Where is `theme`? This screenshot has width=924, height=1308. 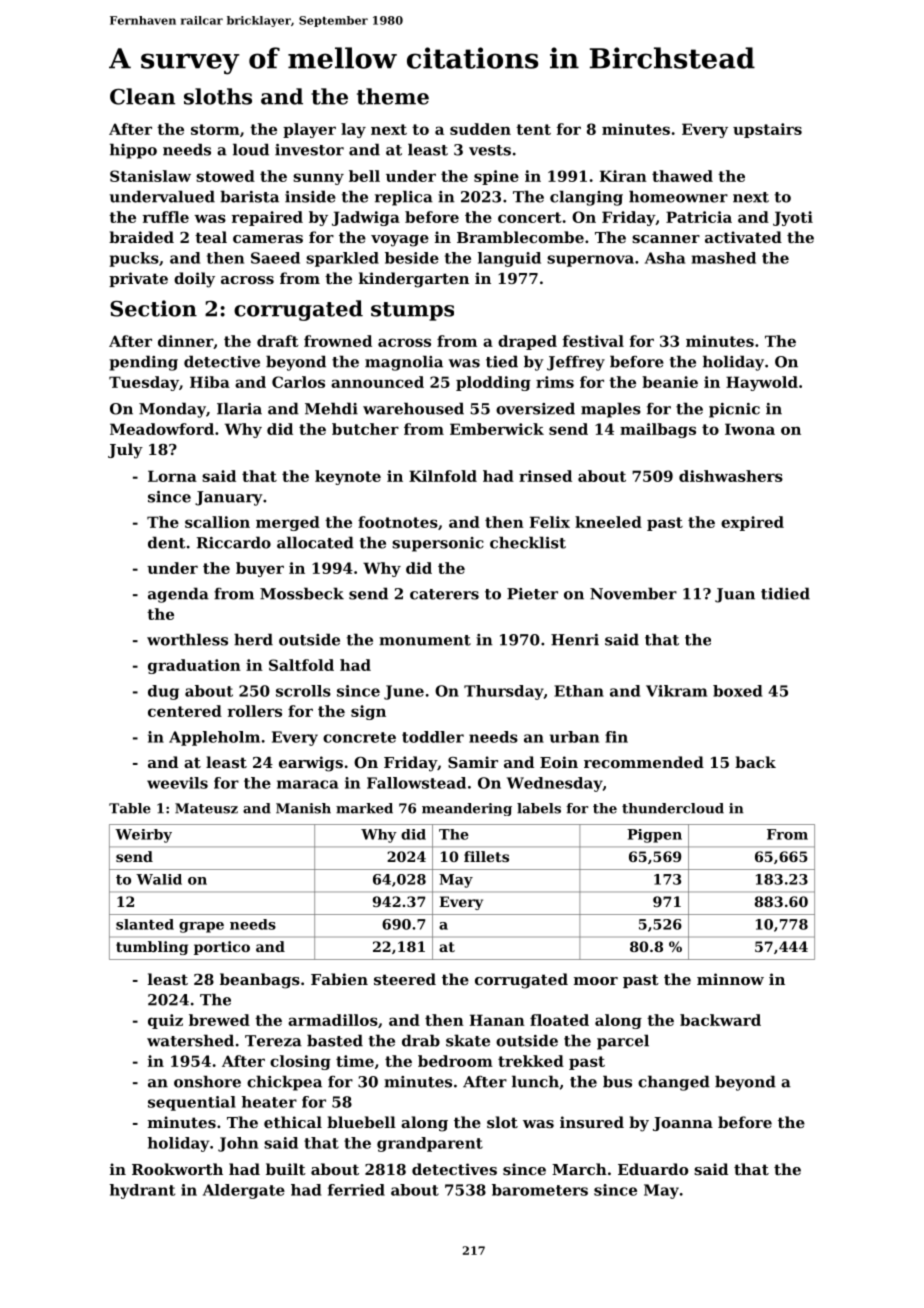 theme is located at coordinates (393, 96).
